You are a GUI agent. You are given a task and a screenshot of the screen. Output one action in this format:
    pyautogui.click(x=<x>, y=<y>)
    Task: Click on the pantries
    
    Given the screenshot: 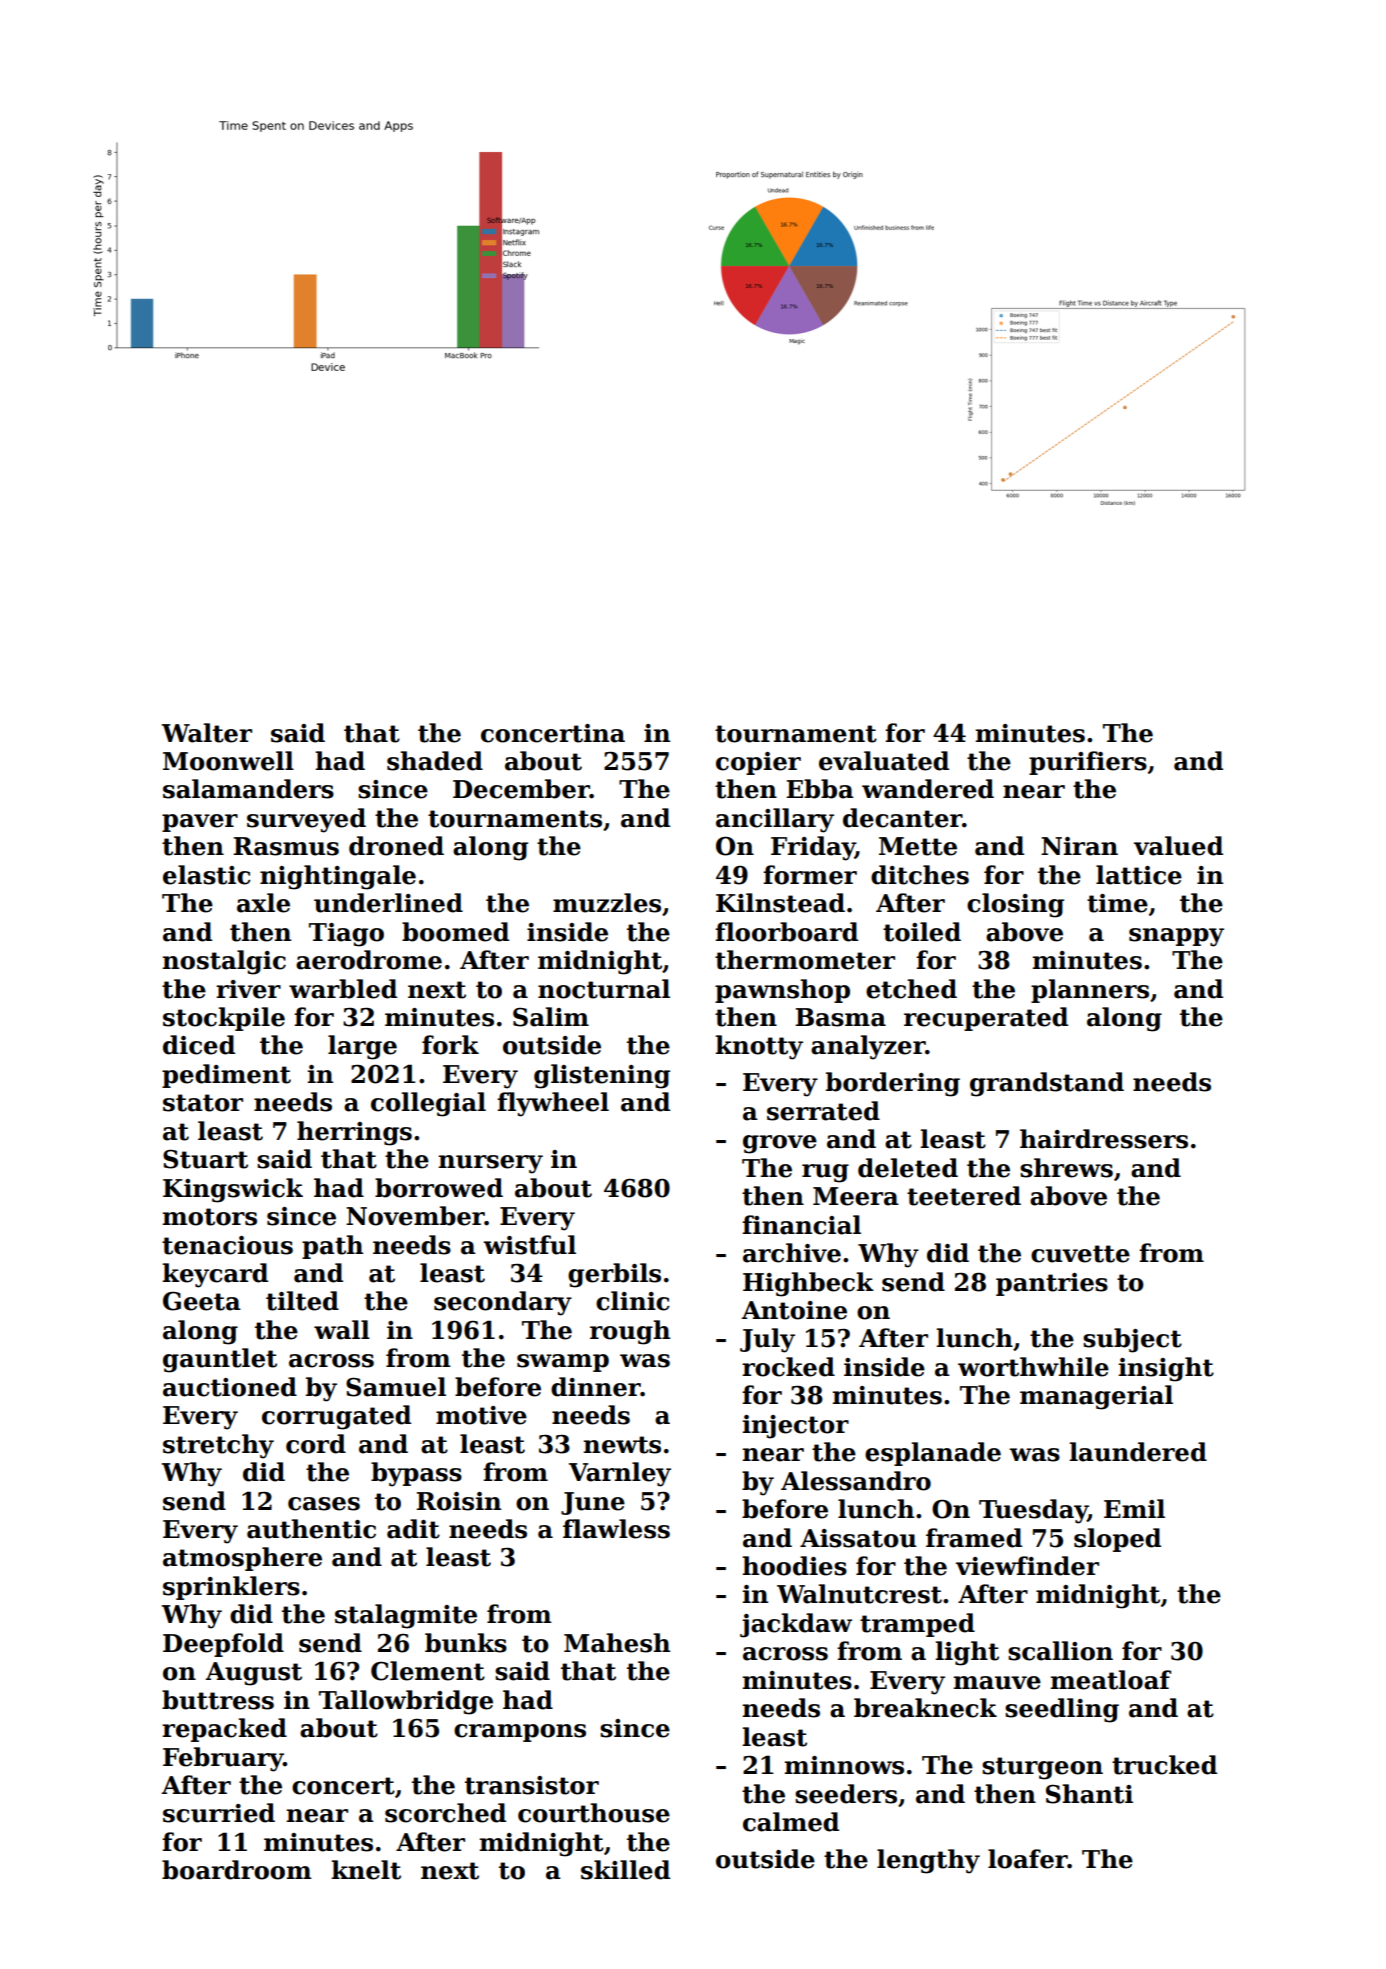 What is the action you would take?
    pyautogui.click(x=1052, y=1284)
